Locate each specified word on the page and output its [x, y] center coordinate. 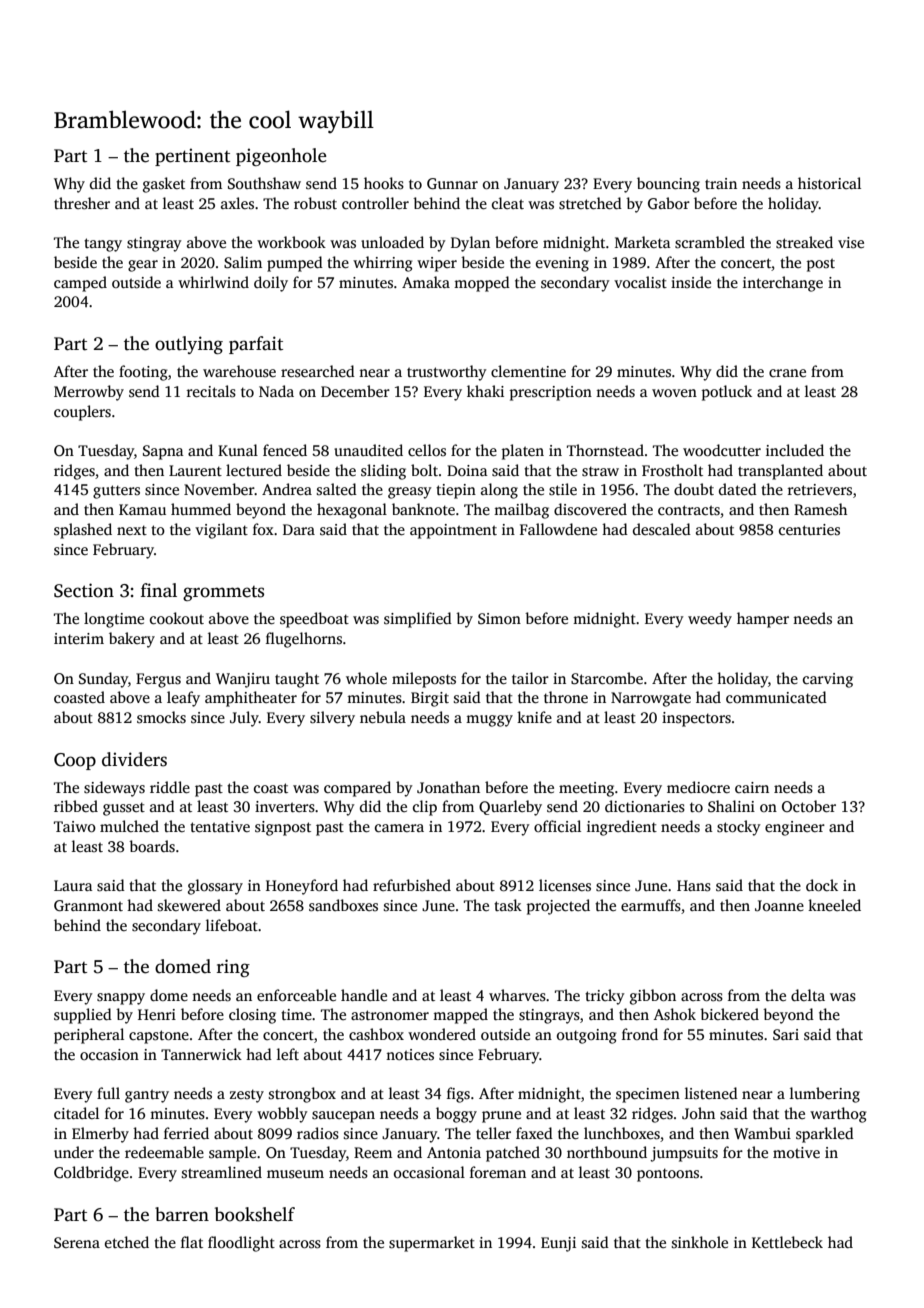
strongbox [302, 1095]
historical [829, 183]
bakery [132, 640]
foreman [498, 1172]
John [698, 1113]
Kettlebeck [787, 1242]
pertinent [192, 157]
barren [182, 1214]
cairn [752, 787]
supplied [83, 1016]
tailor [530, 678]
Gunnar [452, 183]
